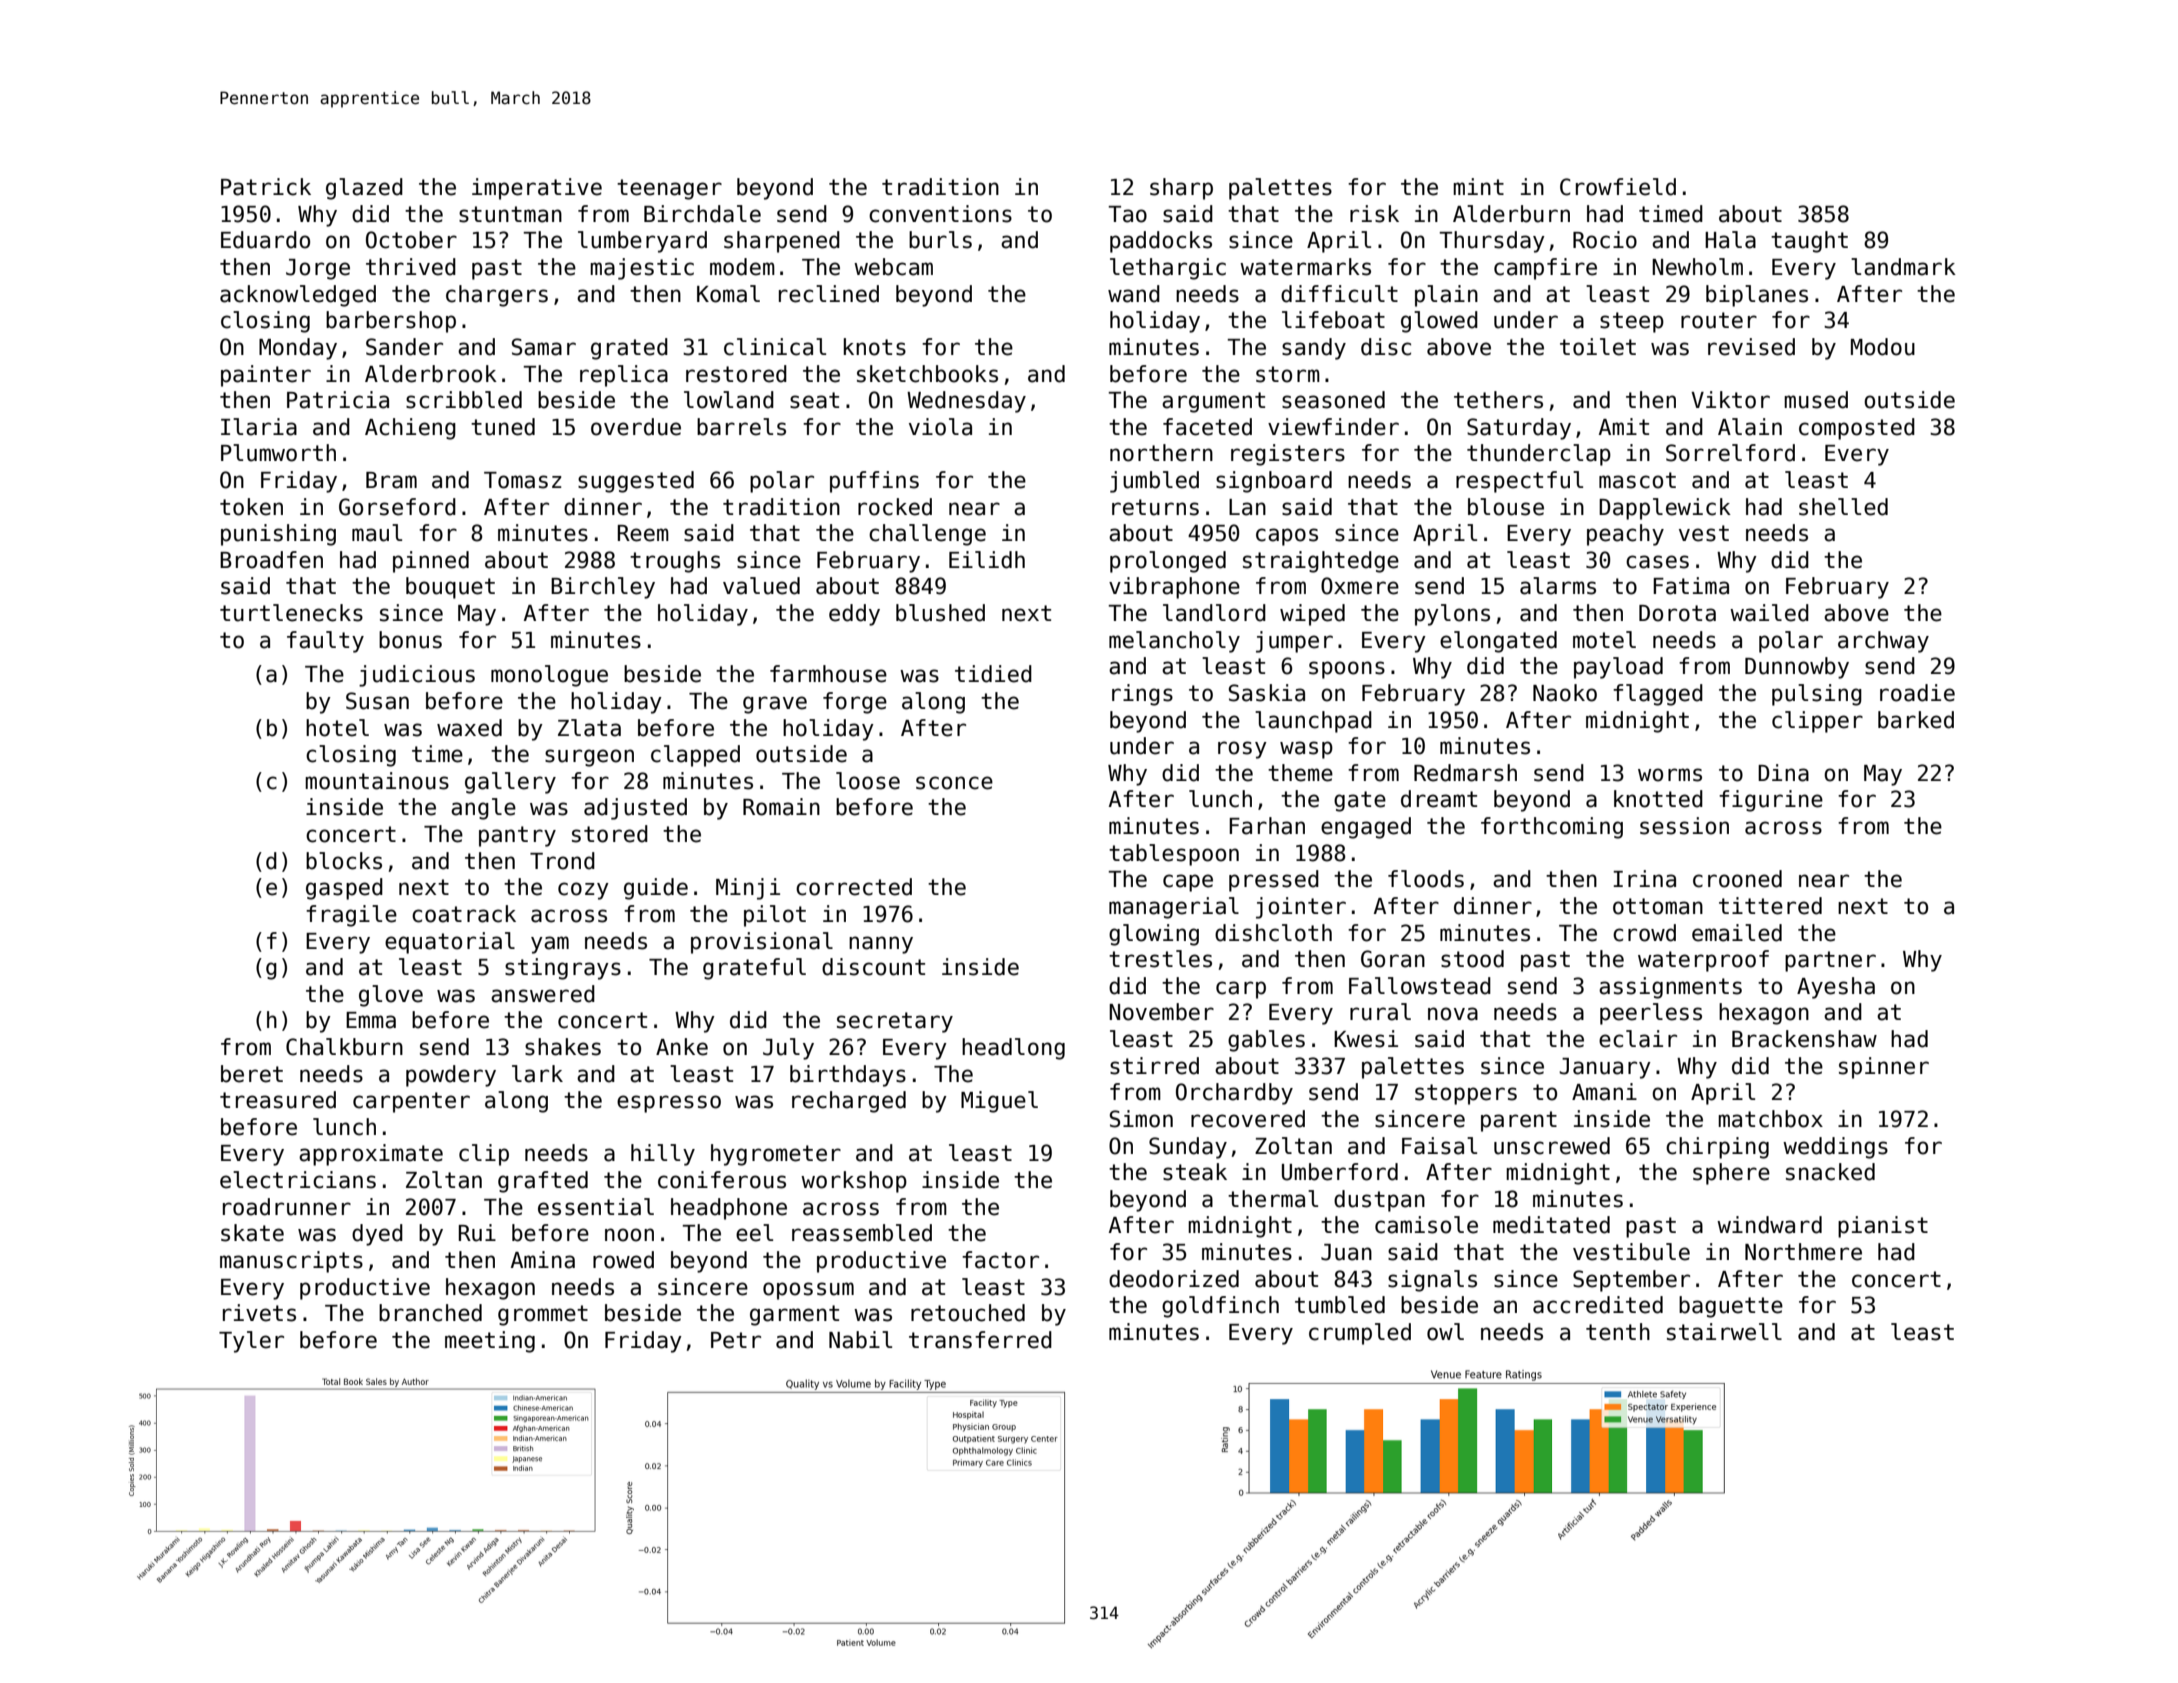 The height and width of the image is (1683, 2178). What do you see at coordinates (1618, 187) in the image?
I see `Crowfield` at bounding box center [1618, 187].
